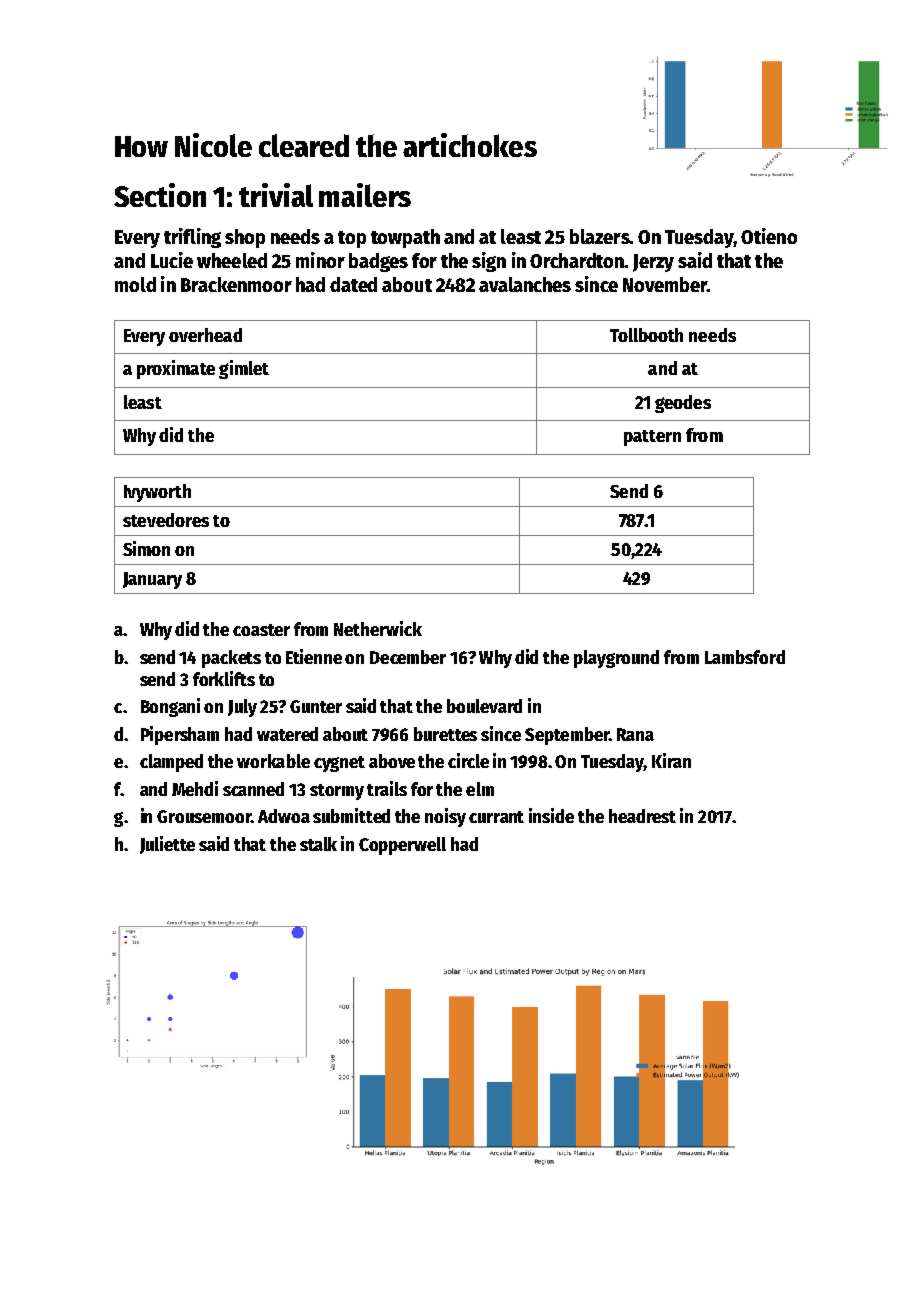  What do you see at coordinates (635, 734) in the page?
I see `Rana` at bounding box center [635, 734].
